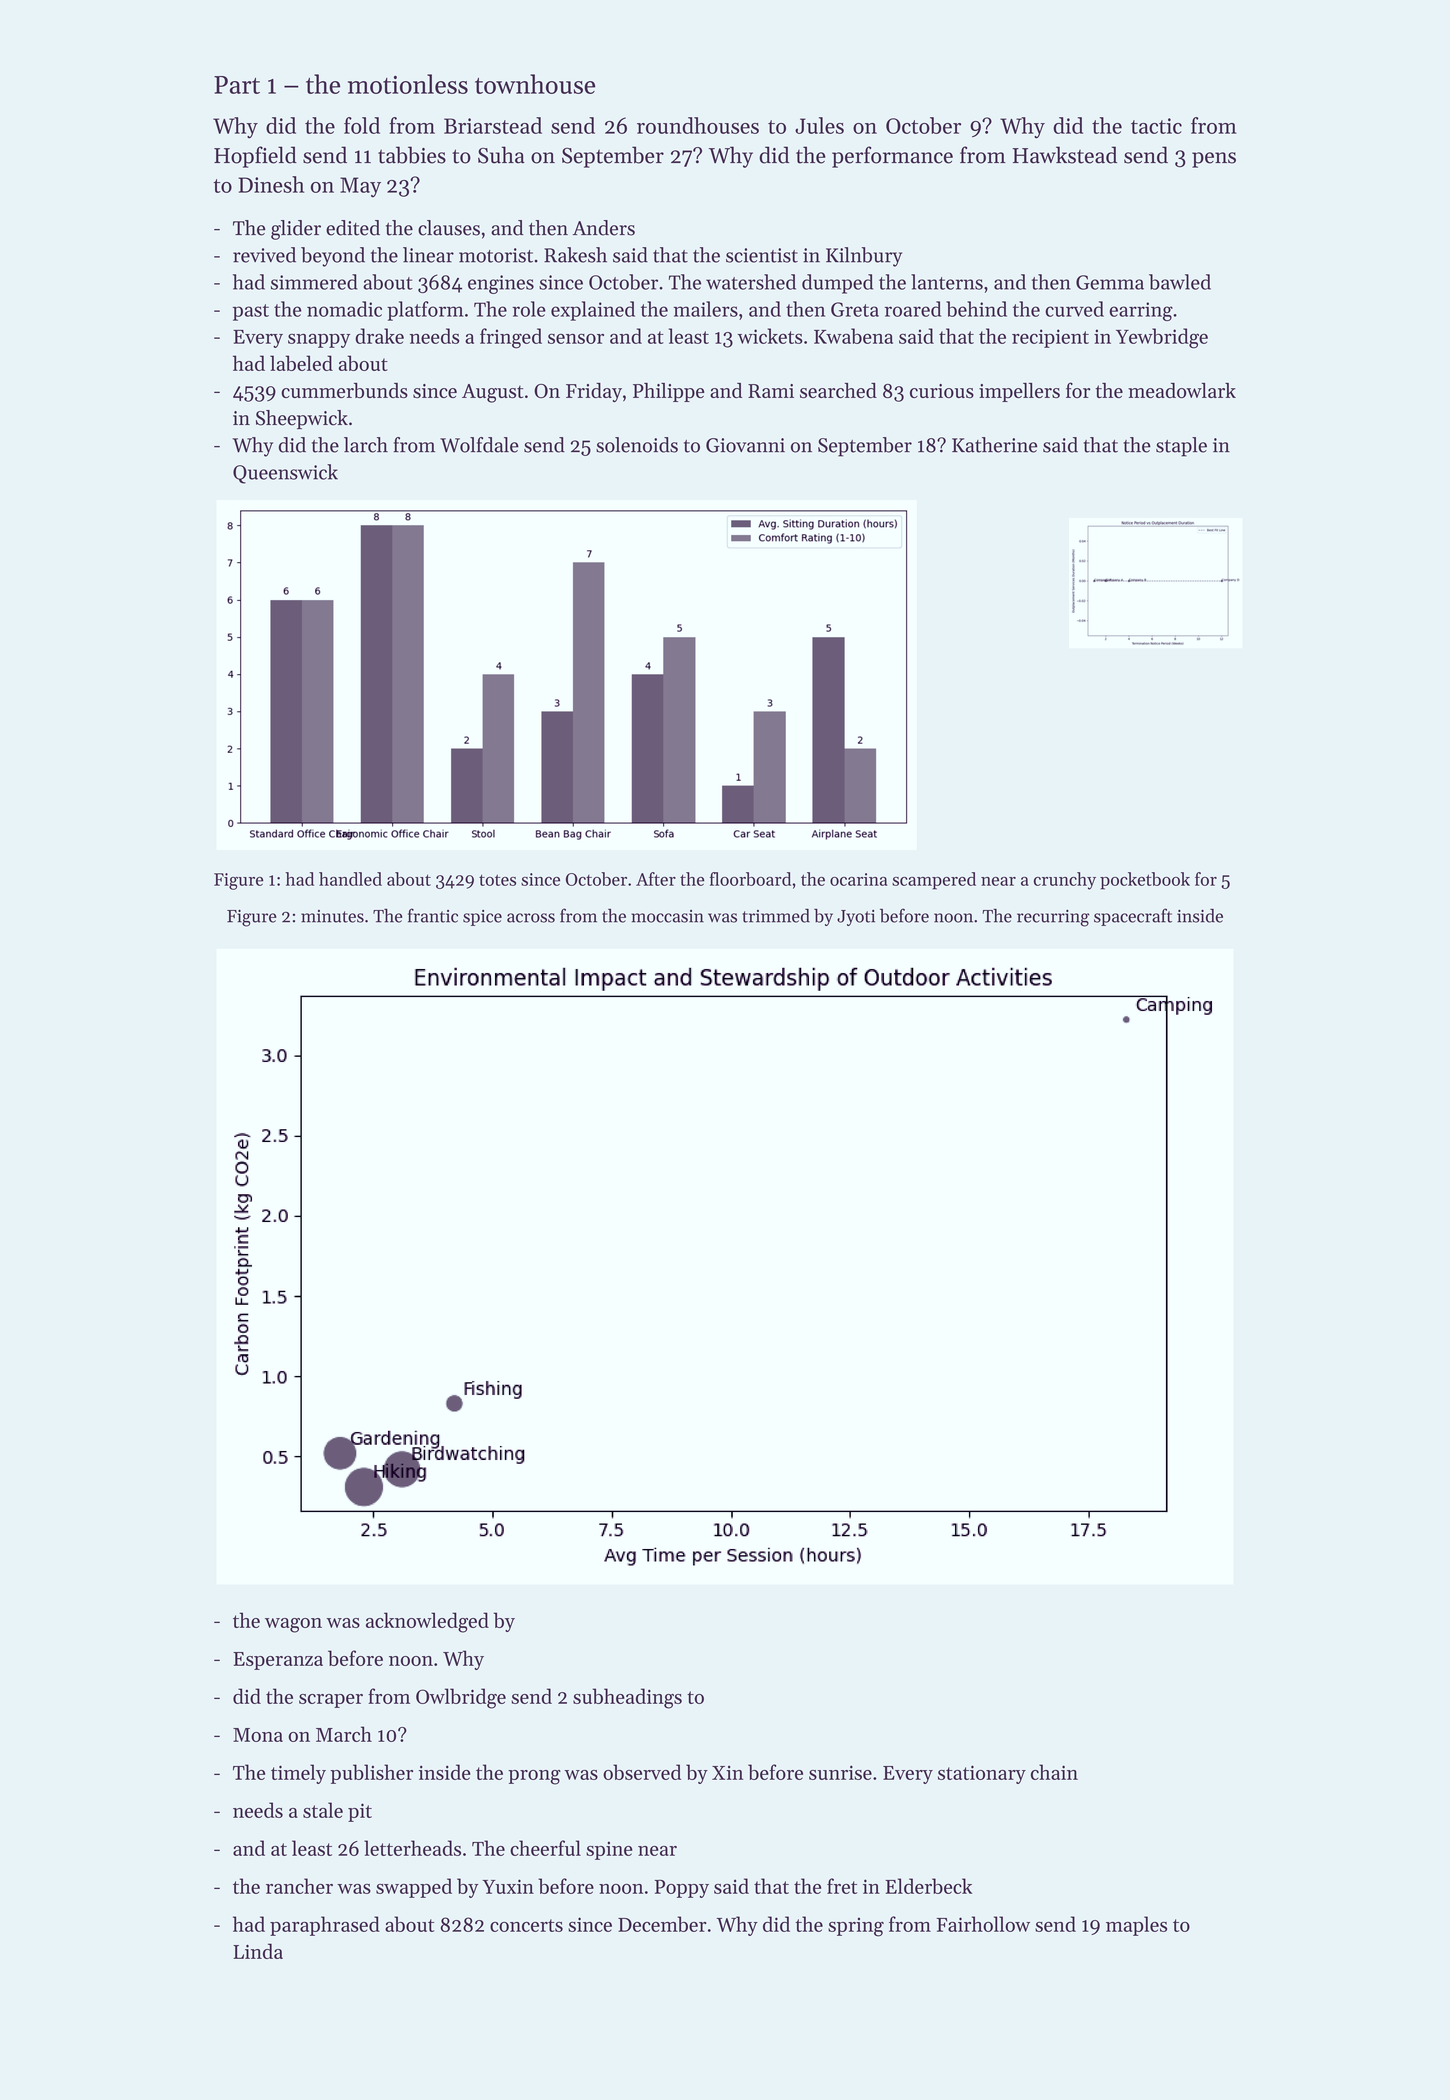 This screenshot has width=1450, height=2100. Describe the element at coordinates (1145, 881) in the screenshot. I see `pocketbook` at that location.
